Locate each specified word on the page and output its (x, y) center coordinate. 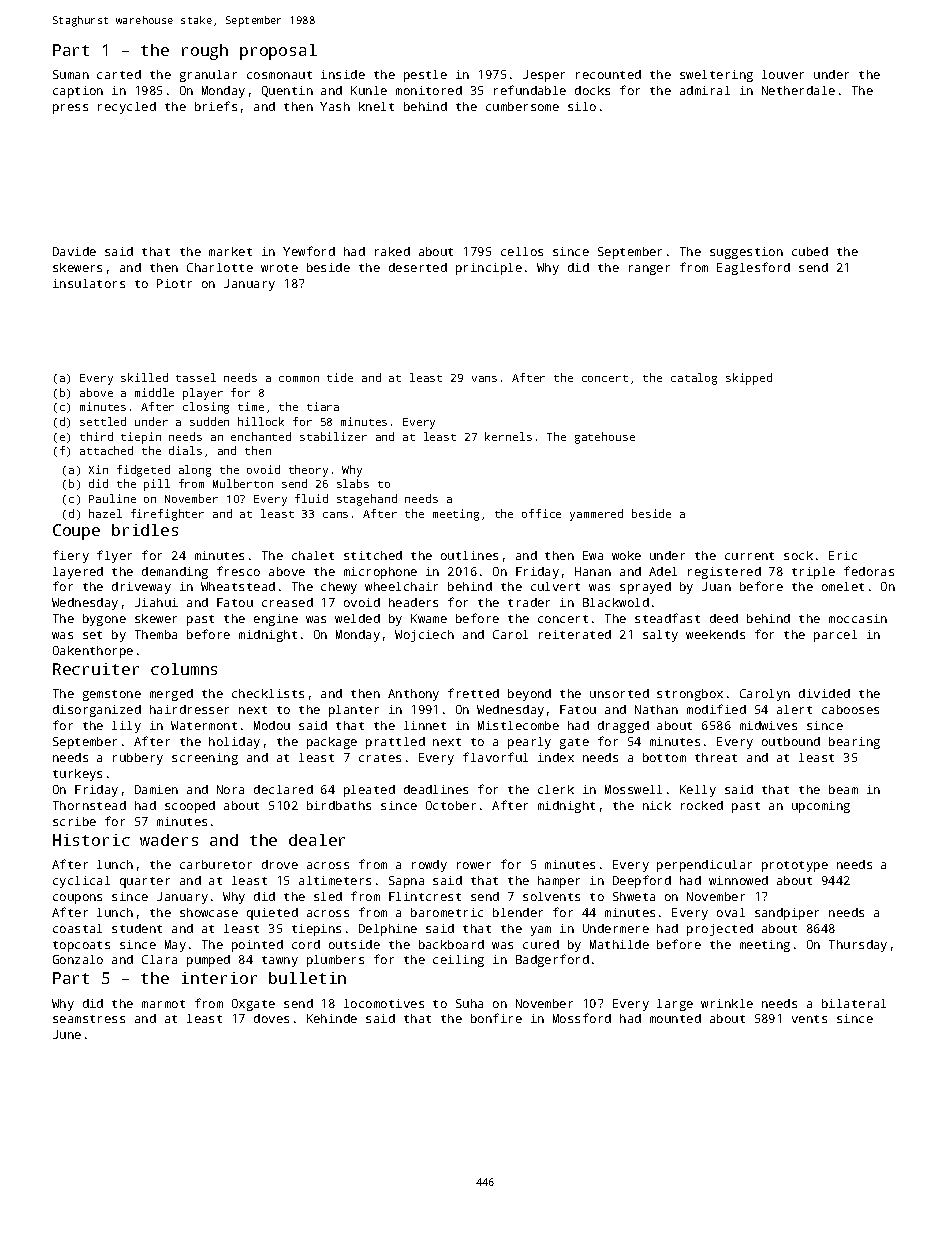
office (541, 513)
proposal (278, 52)
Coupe (76, 532)
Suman (71, 74)
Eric (843, 555)
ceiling (458, 961)
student (137, 928)
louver (783, 74)
